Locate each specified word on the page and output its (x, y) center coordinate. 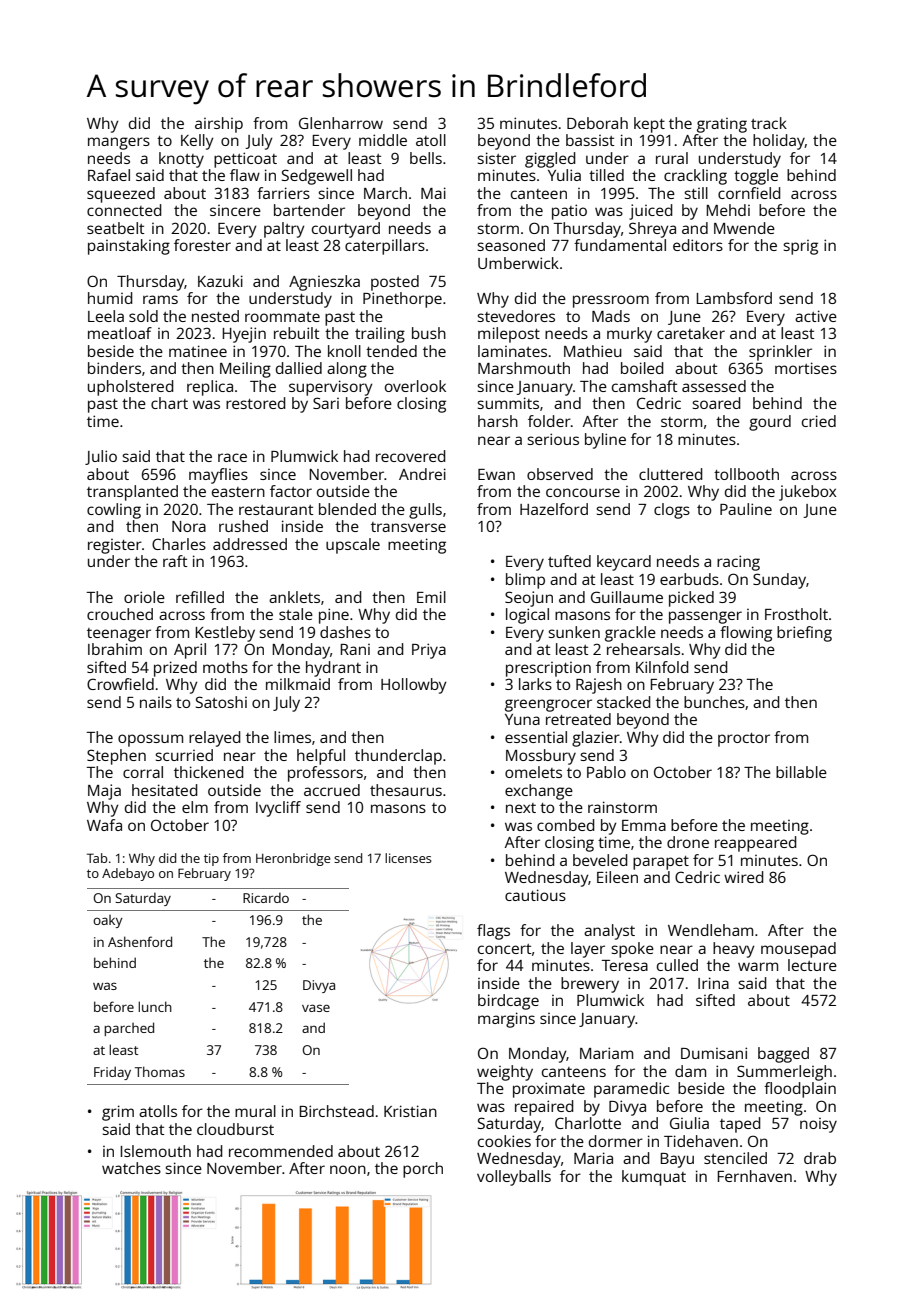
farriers (283, 193)
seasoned (511, 245)
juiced (651, 212)
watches (131, 1168)
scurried (184, 755)
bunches (714, 702)
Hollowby (414, 686)
